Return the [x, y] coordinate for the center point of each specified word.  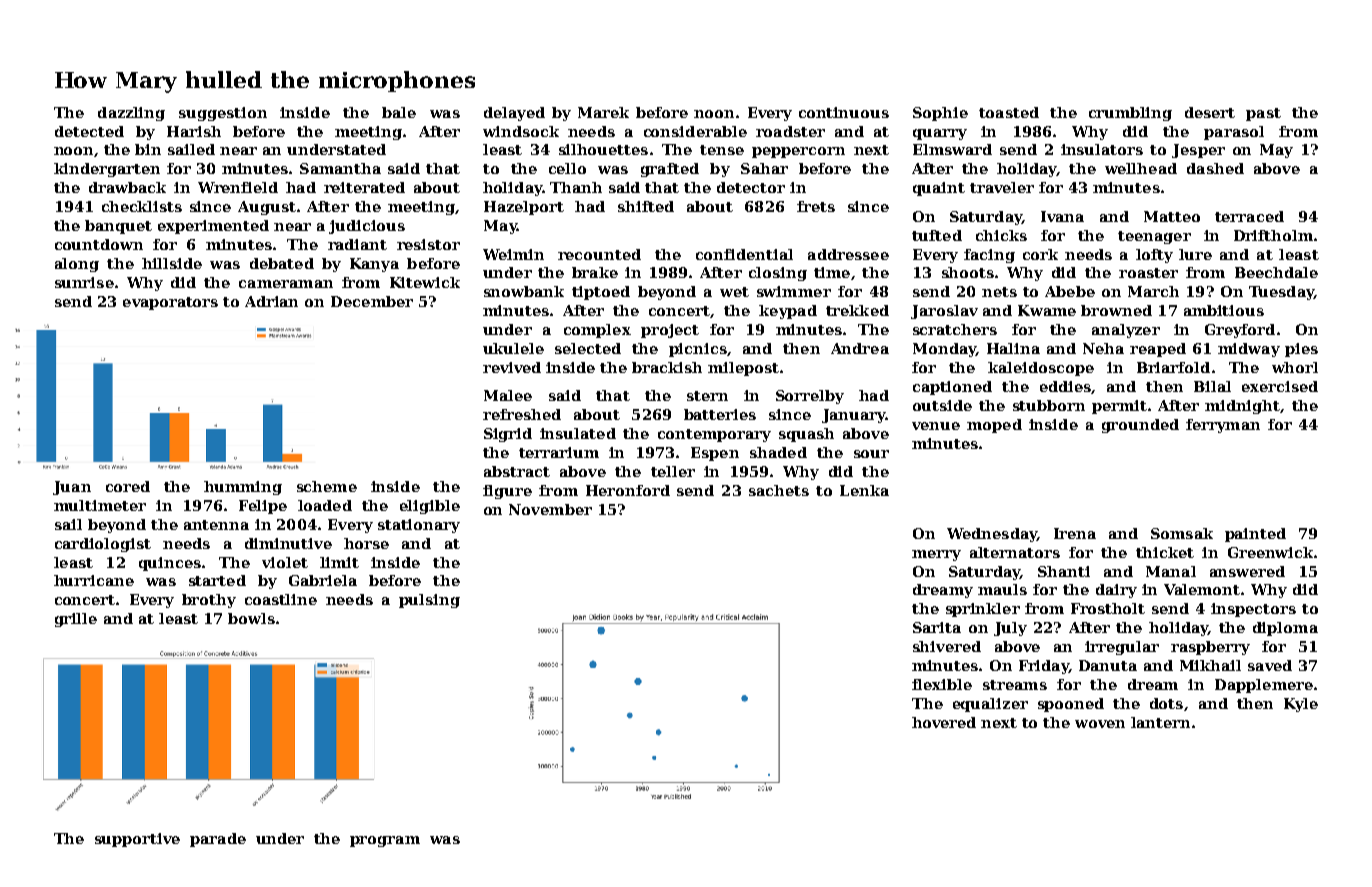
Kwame [1047, 310]
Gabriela [323, 580]
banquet [118, 227]
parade [218, 840]
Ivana [1062, 216]
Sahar [764, 168]
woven [1100, 724]
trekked [857, 310]
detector [751, 187]
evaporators [170, 303]
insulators [1102, 149]
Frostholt [1108, 608]
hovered [944, 722]
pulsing [429, 601]
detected [89, 131]
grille [76, 620]
